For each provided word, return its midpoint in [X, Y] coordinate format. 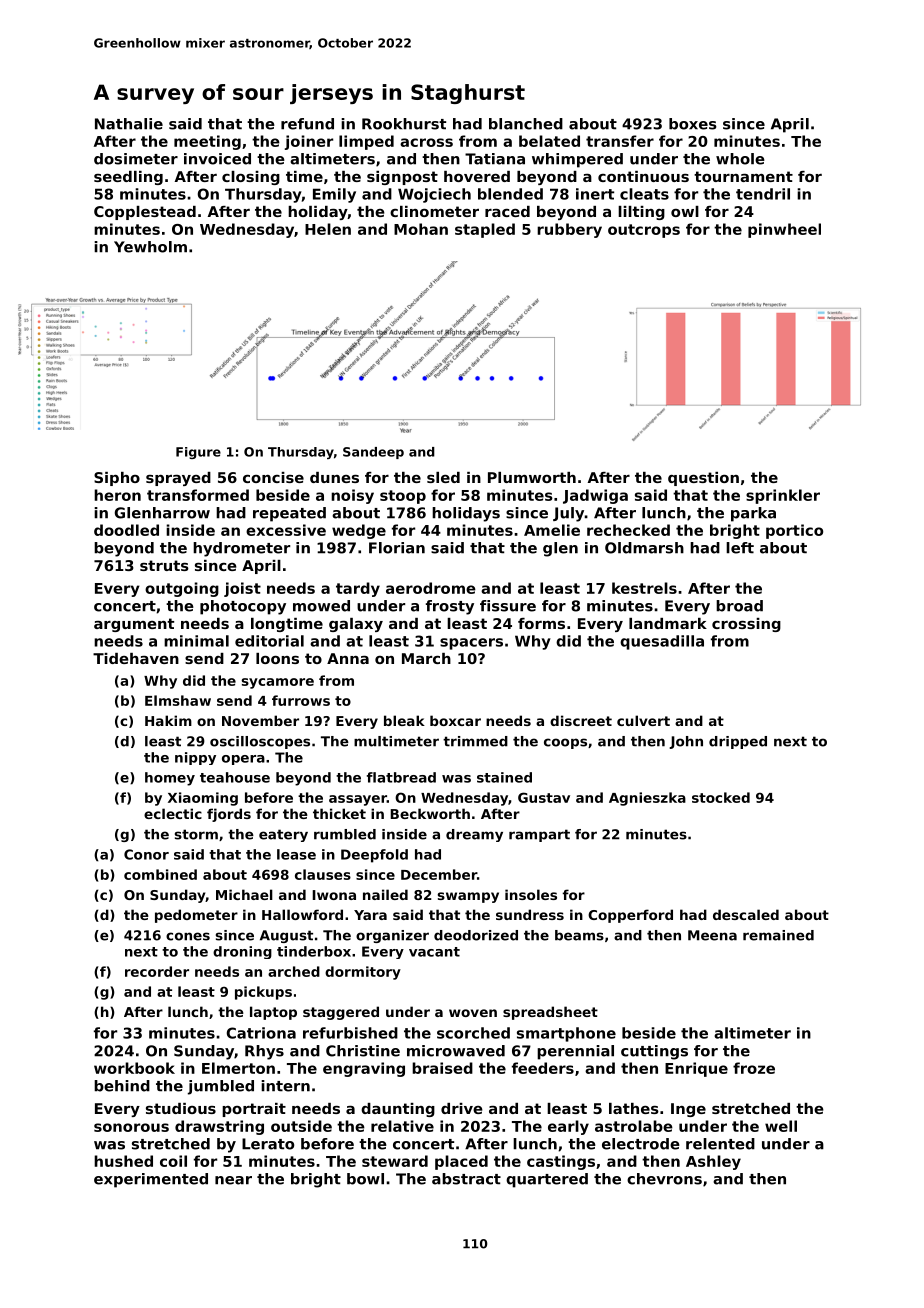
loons [277, 658]
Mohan [421, 229]
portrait [254, 1110]
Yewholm [150, 247]
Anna [348, 658]
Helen [328, 229]
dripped [738, 742]
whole [740, 159]
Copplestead [145, 213]
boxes [693, 124]
